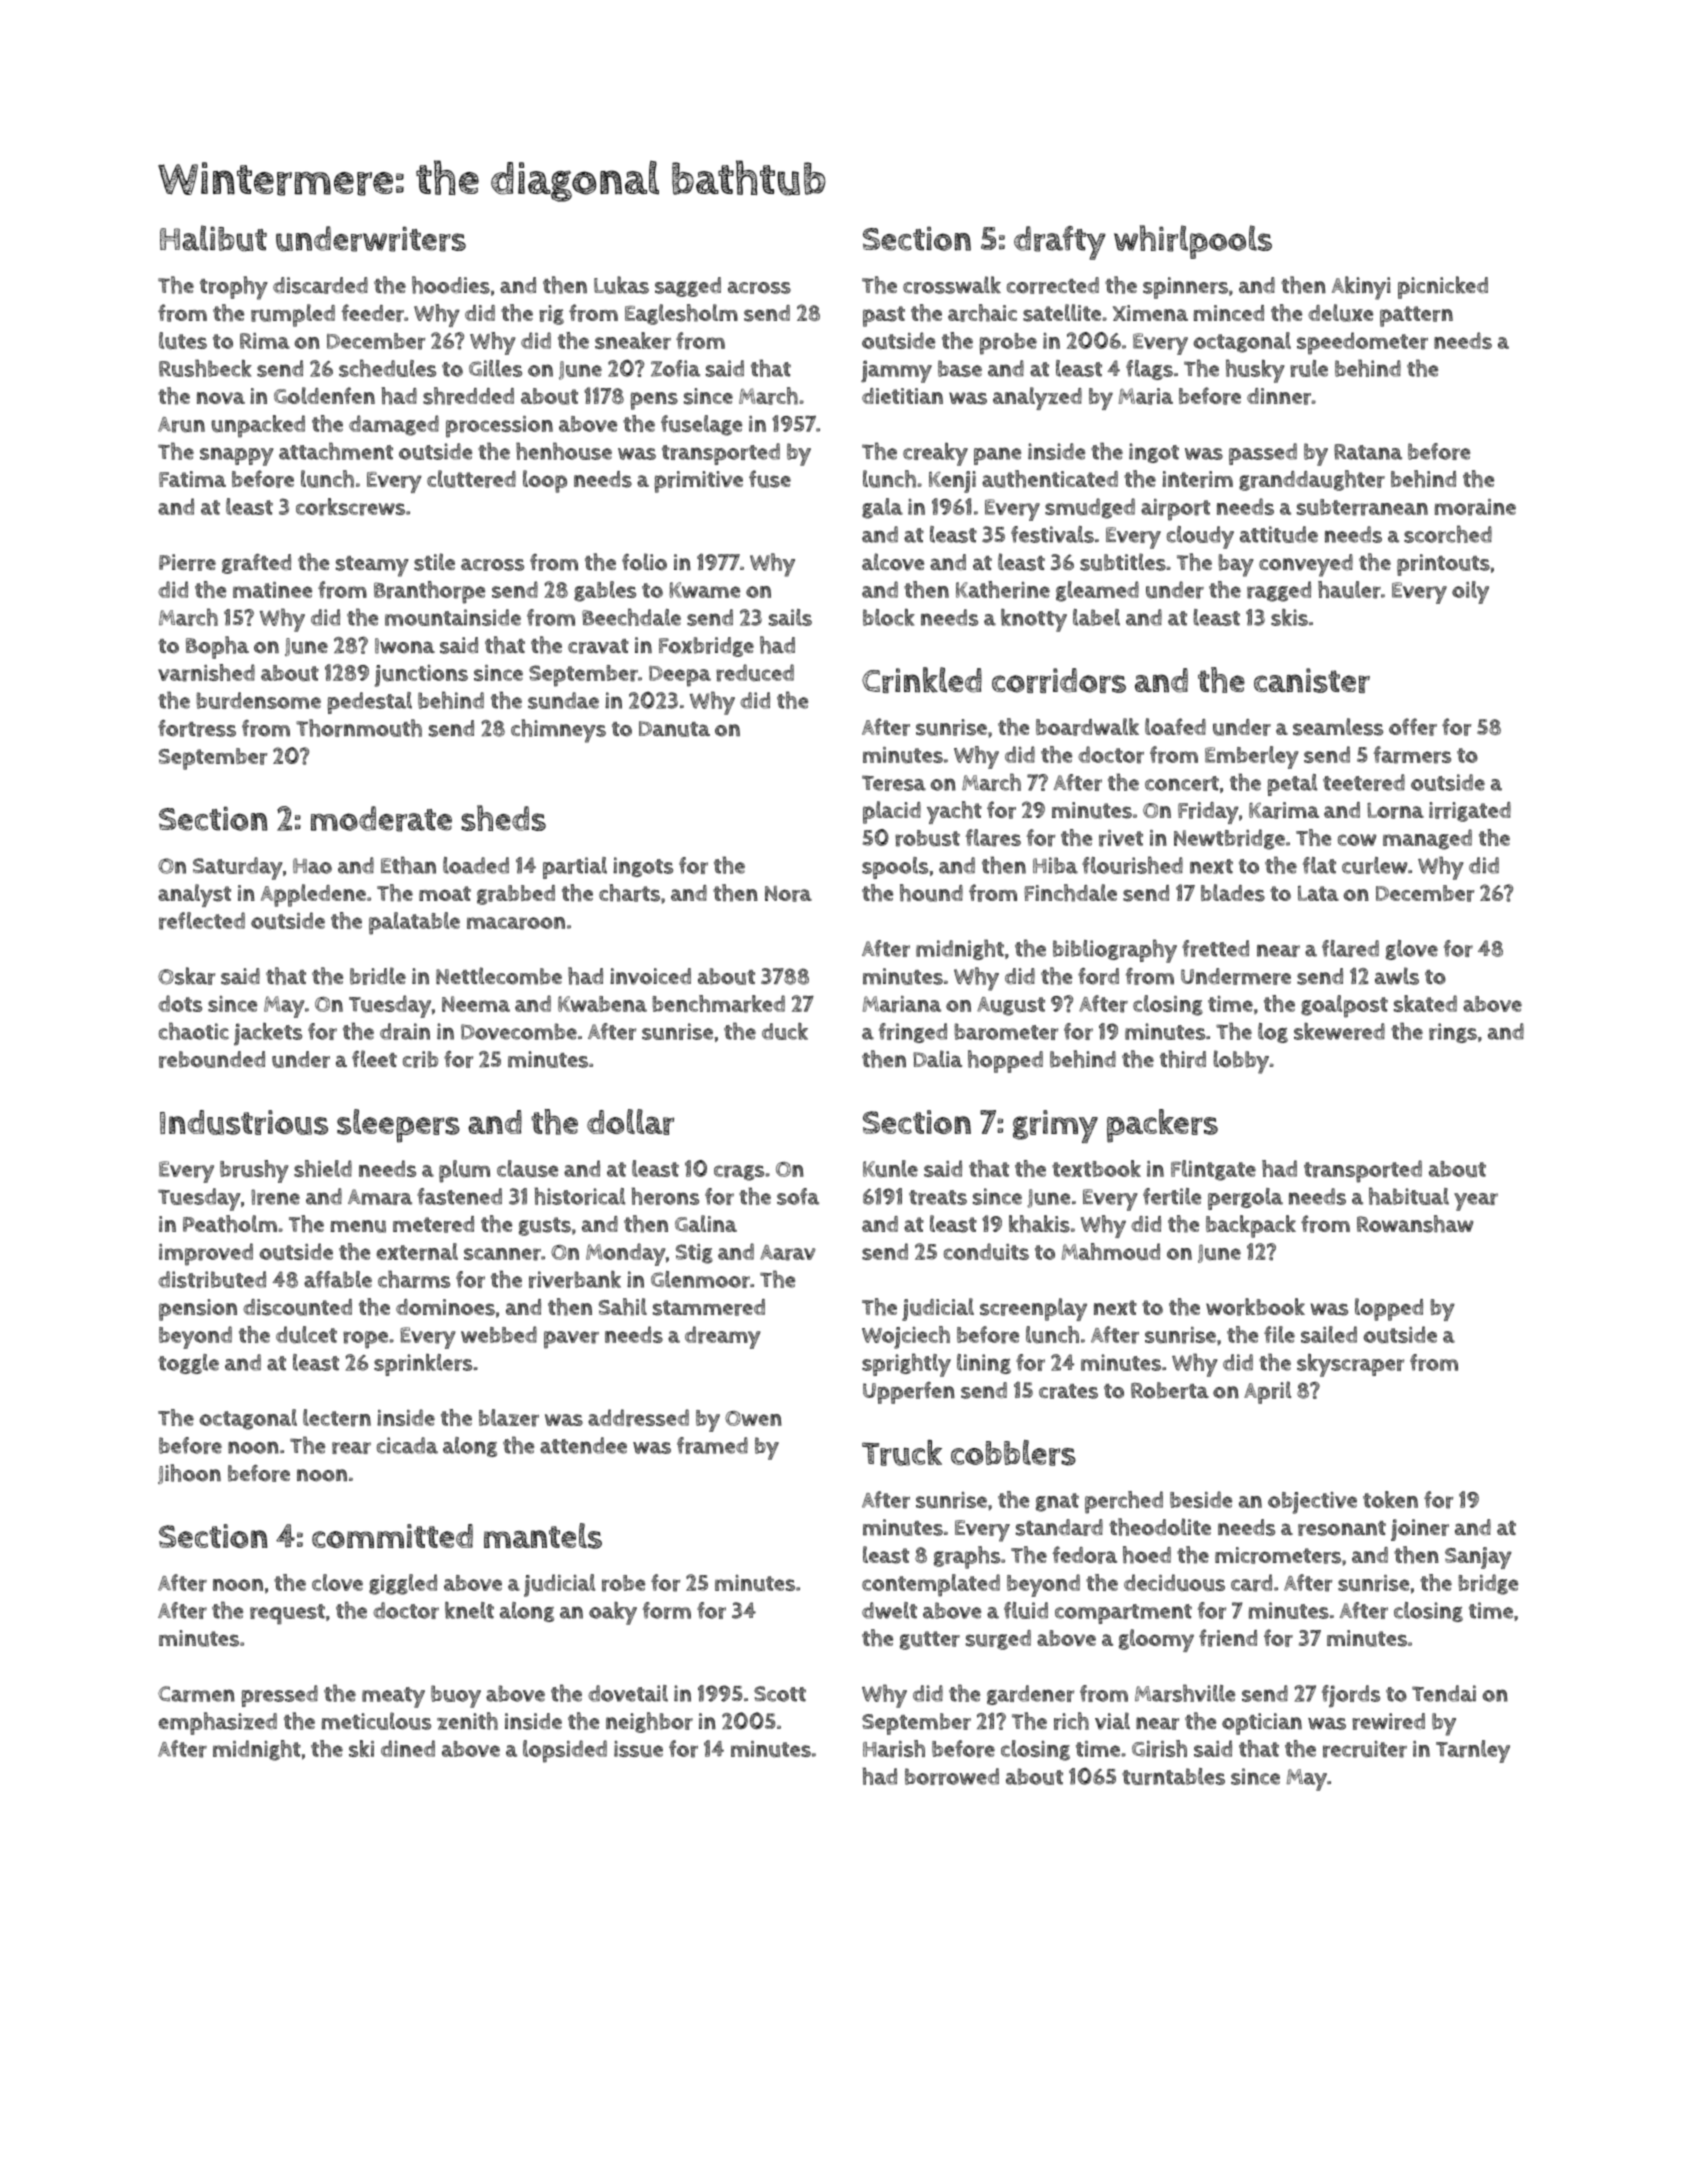 The height and width of the screenshot is (2178, 1683). What do you see at coordinates (1193, 242) in the screenshot?
I see `whirlpools` at bounding box center [1193, 242].
